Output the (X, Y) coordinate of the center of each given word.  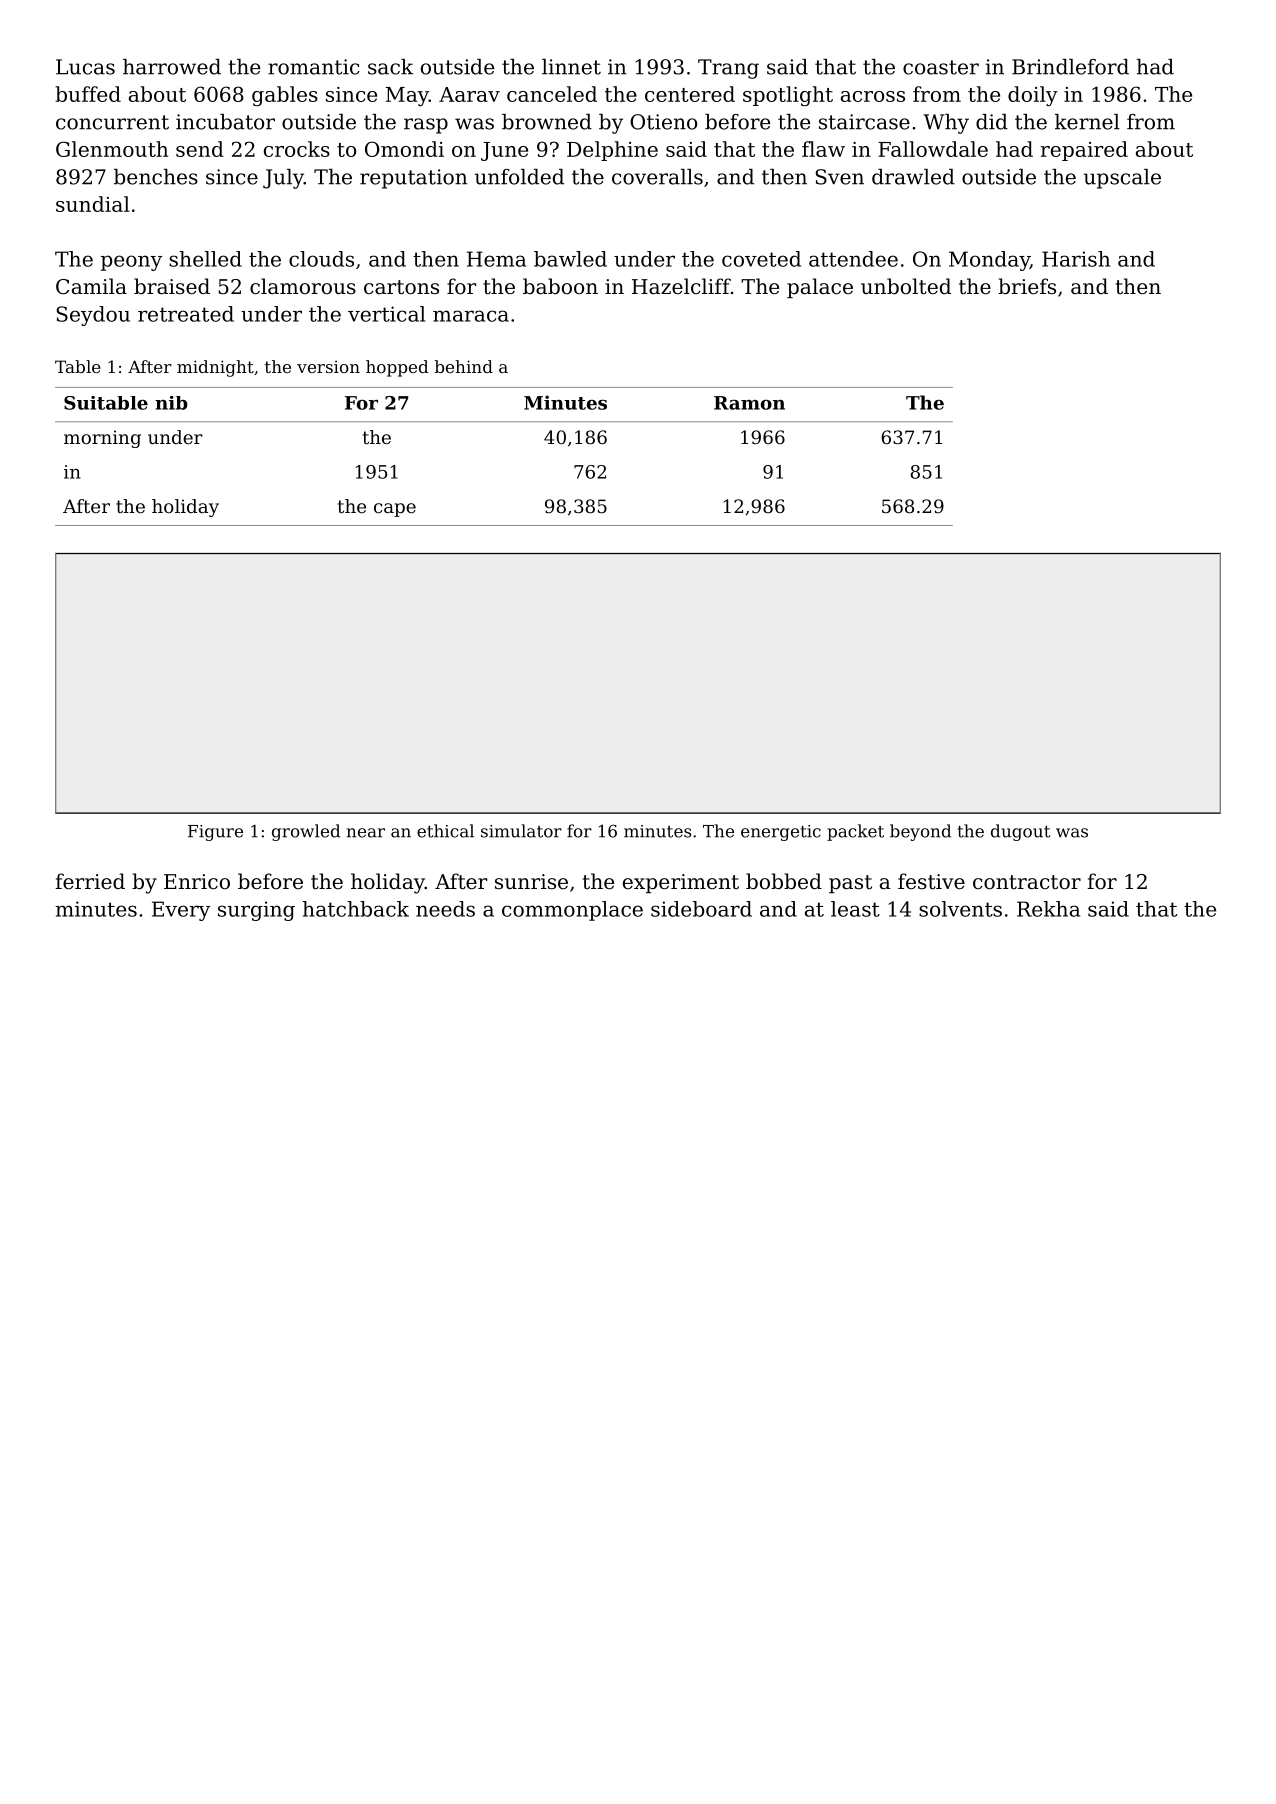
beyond (920, 832)
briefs (1027, 286)
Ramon (749, 403)
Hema (496, 259)
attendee (853, 259)
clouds (321, 259)
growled (306, 832)
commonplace (572, 911)
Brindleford (1070, 67)
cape (395, 510)
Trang (728, 69)
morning (102, 439)
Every (181, 911)
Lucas (85, 67)
